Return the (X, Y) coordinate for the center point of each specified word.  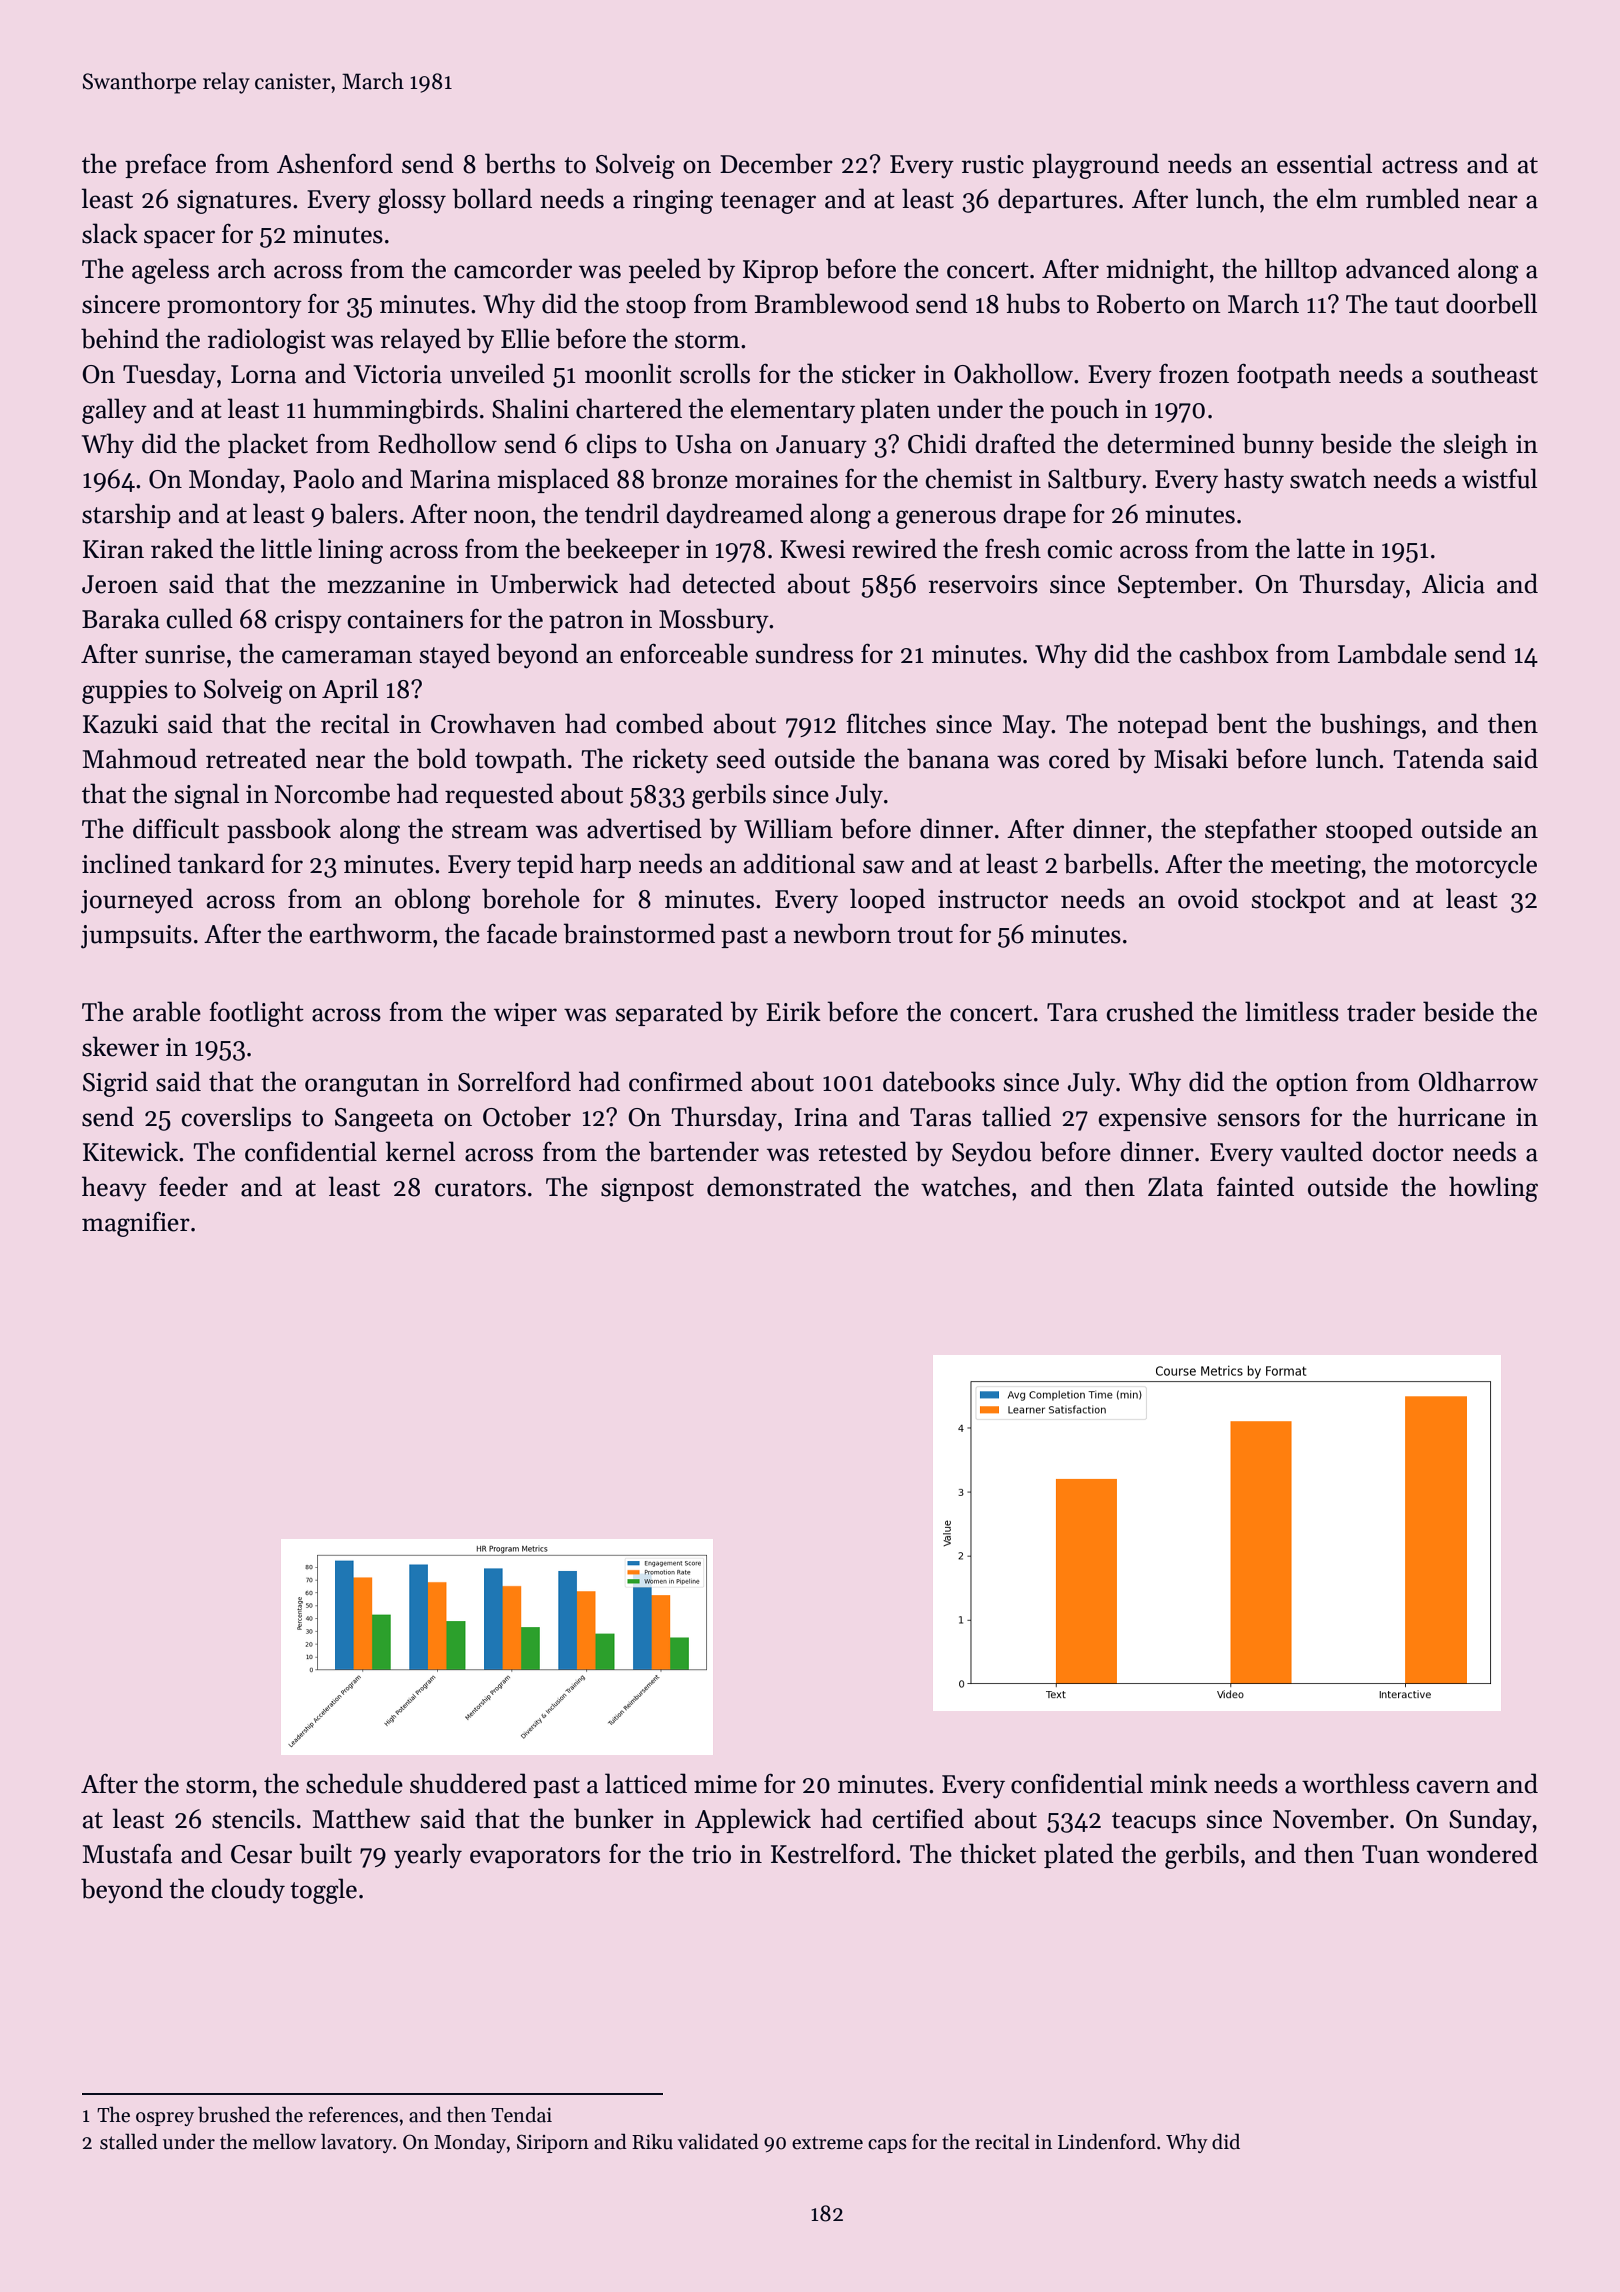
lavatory (357, 2143)
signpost (647, 1190)
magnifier (136, 1224)
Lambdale (1392, 653)
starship (126, 515)
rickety (670, 761)
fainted (1255, 1186)
